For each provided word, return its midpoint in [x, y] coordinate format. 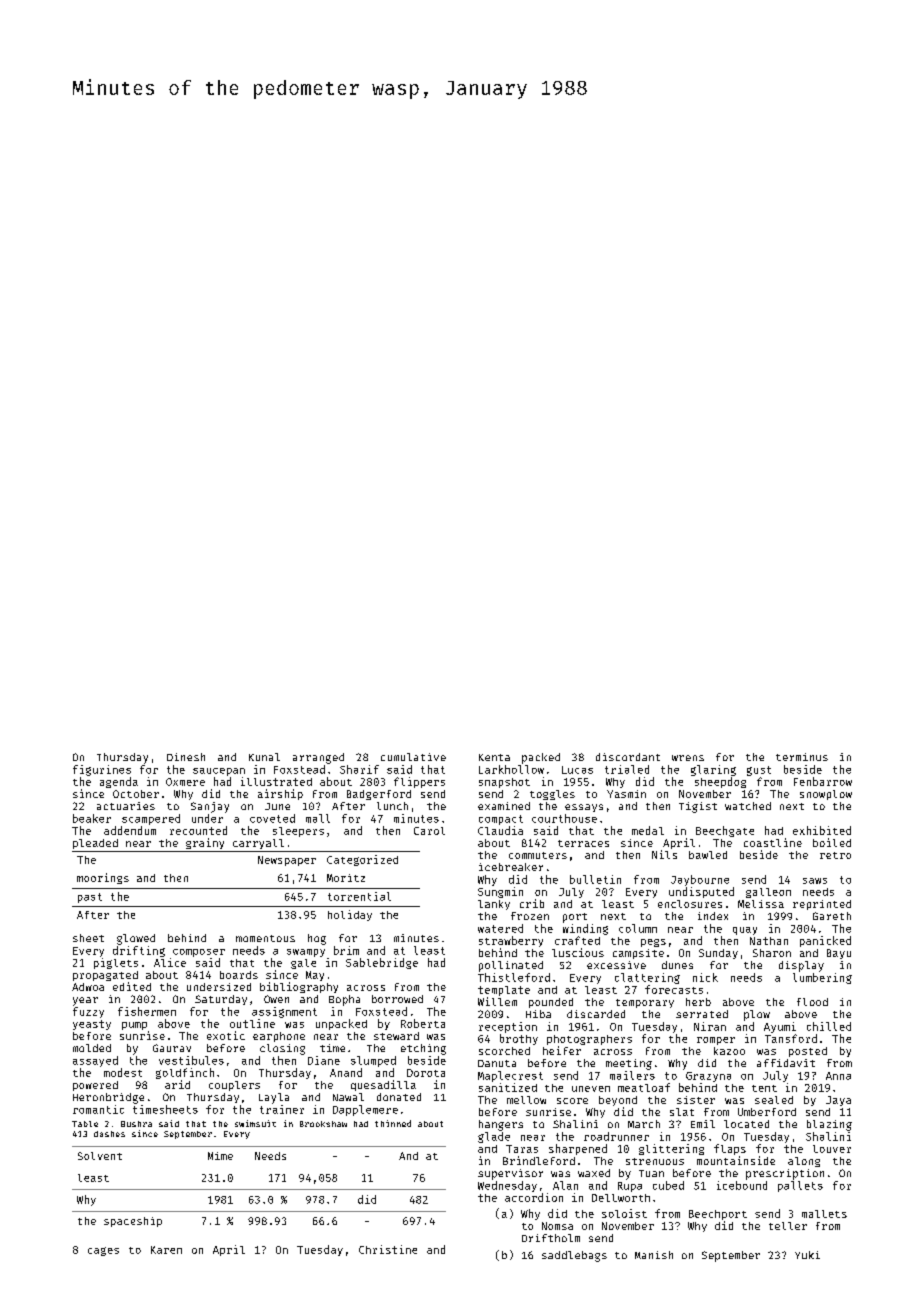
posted [808, 1052]
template [504, 991]
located [746, 1124]
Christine [388, 1249]
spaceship [133, 1222]
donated [399, 1097]
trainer [282, 1109]
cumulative [413, 757]
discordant [628, 757]
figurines [102, 770]
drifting [139, 951]
